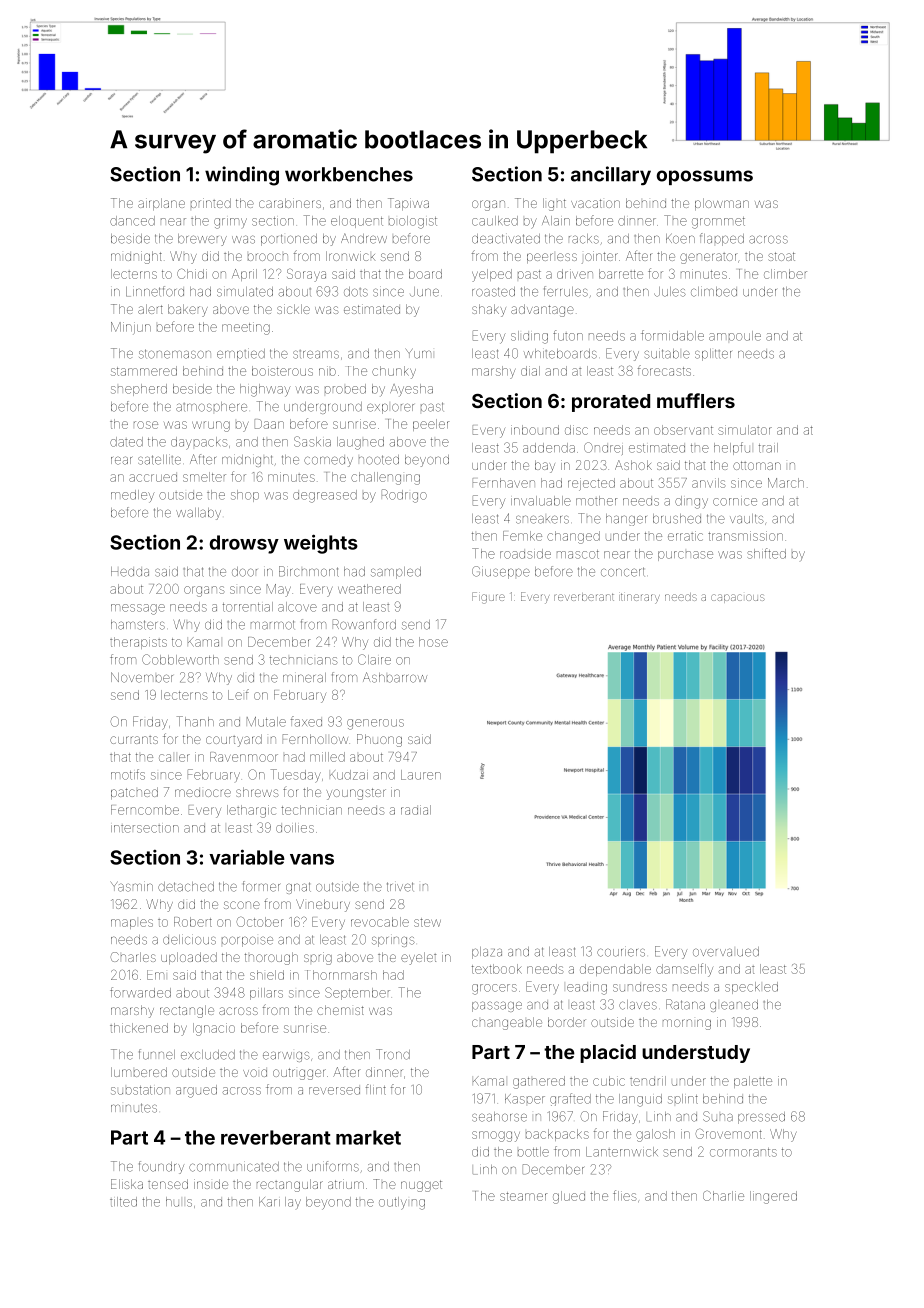  What do you see at coordinates (687, 1024) in the image?
I see `morning` at bounding box center [687, 1024].
